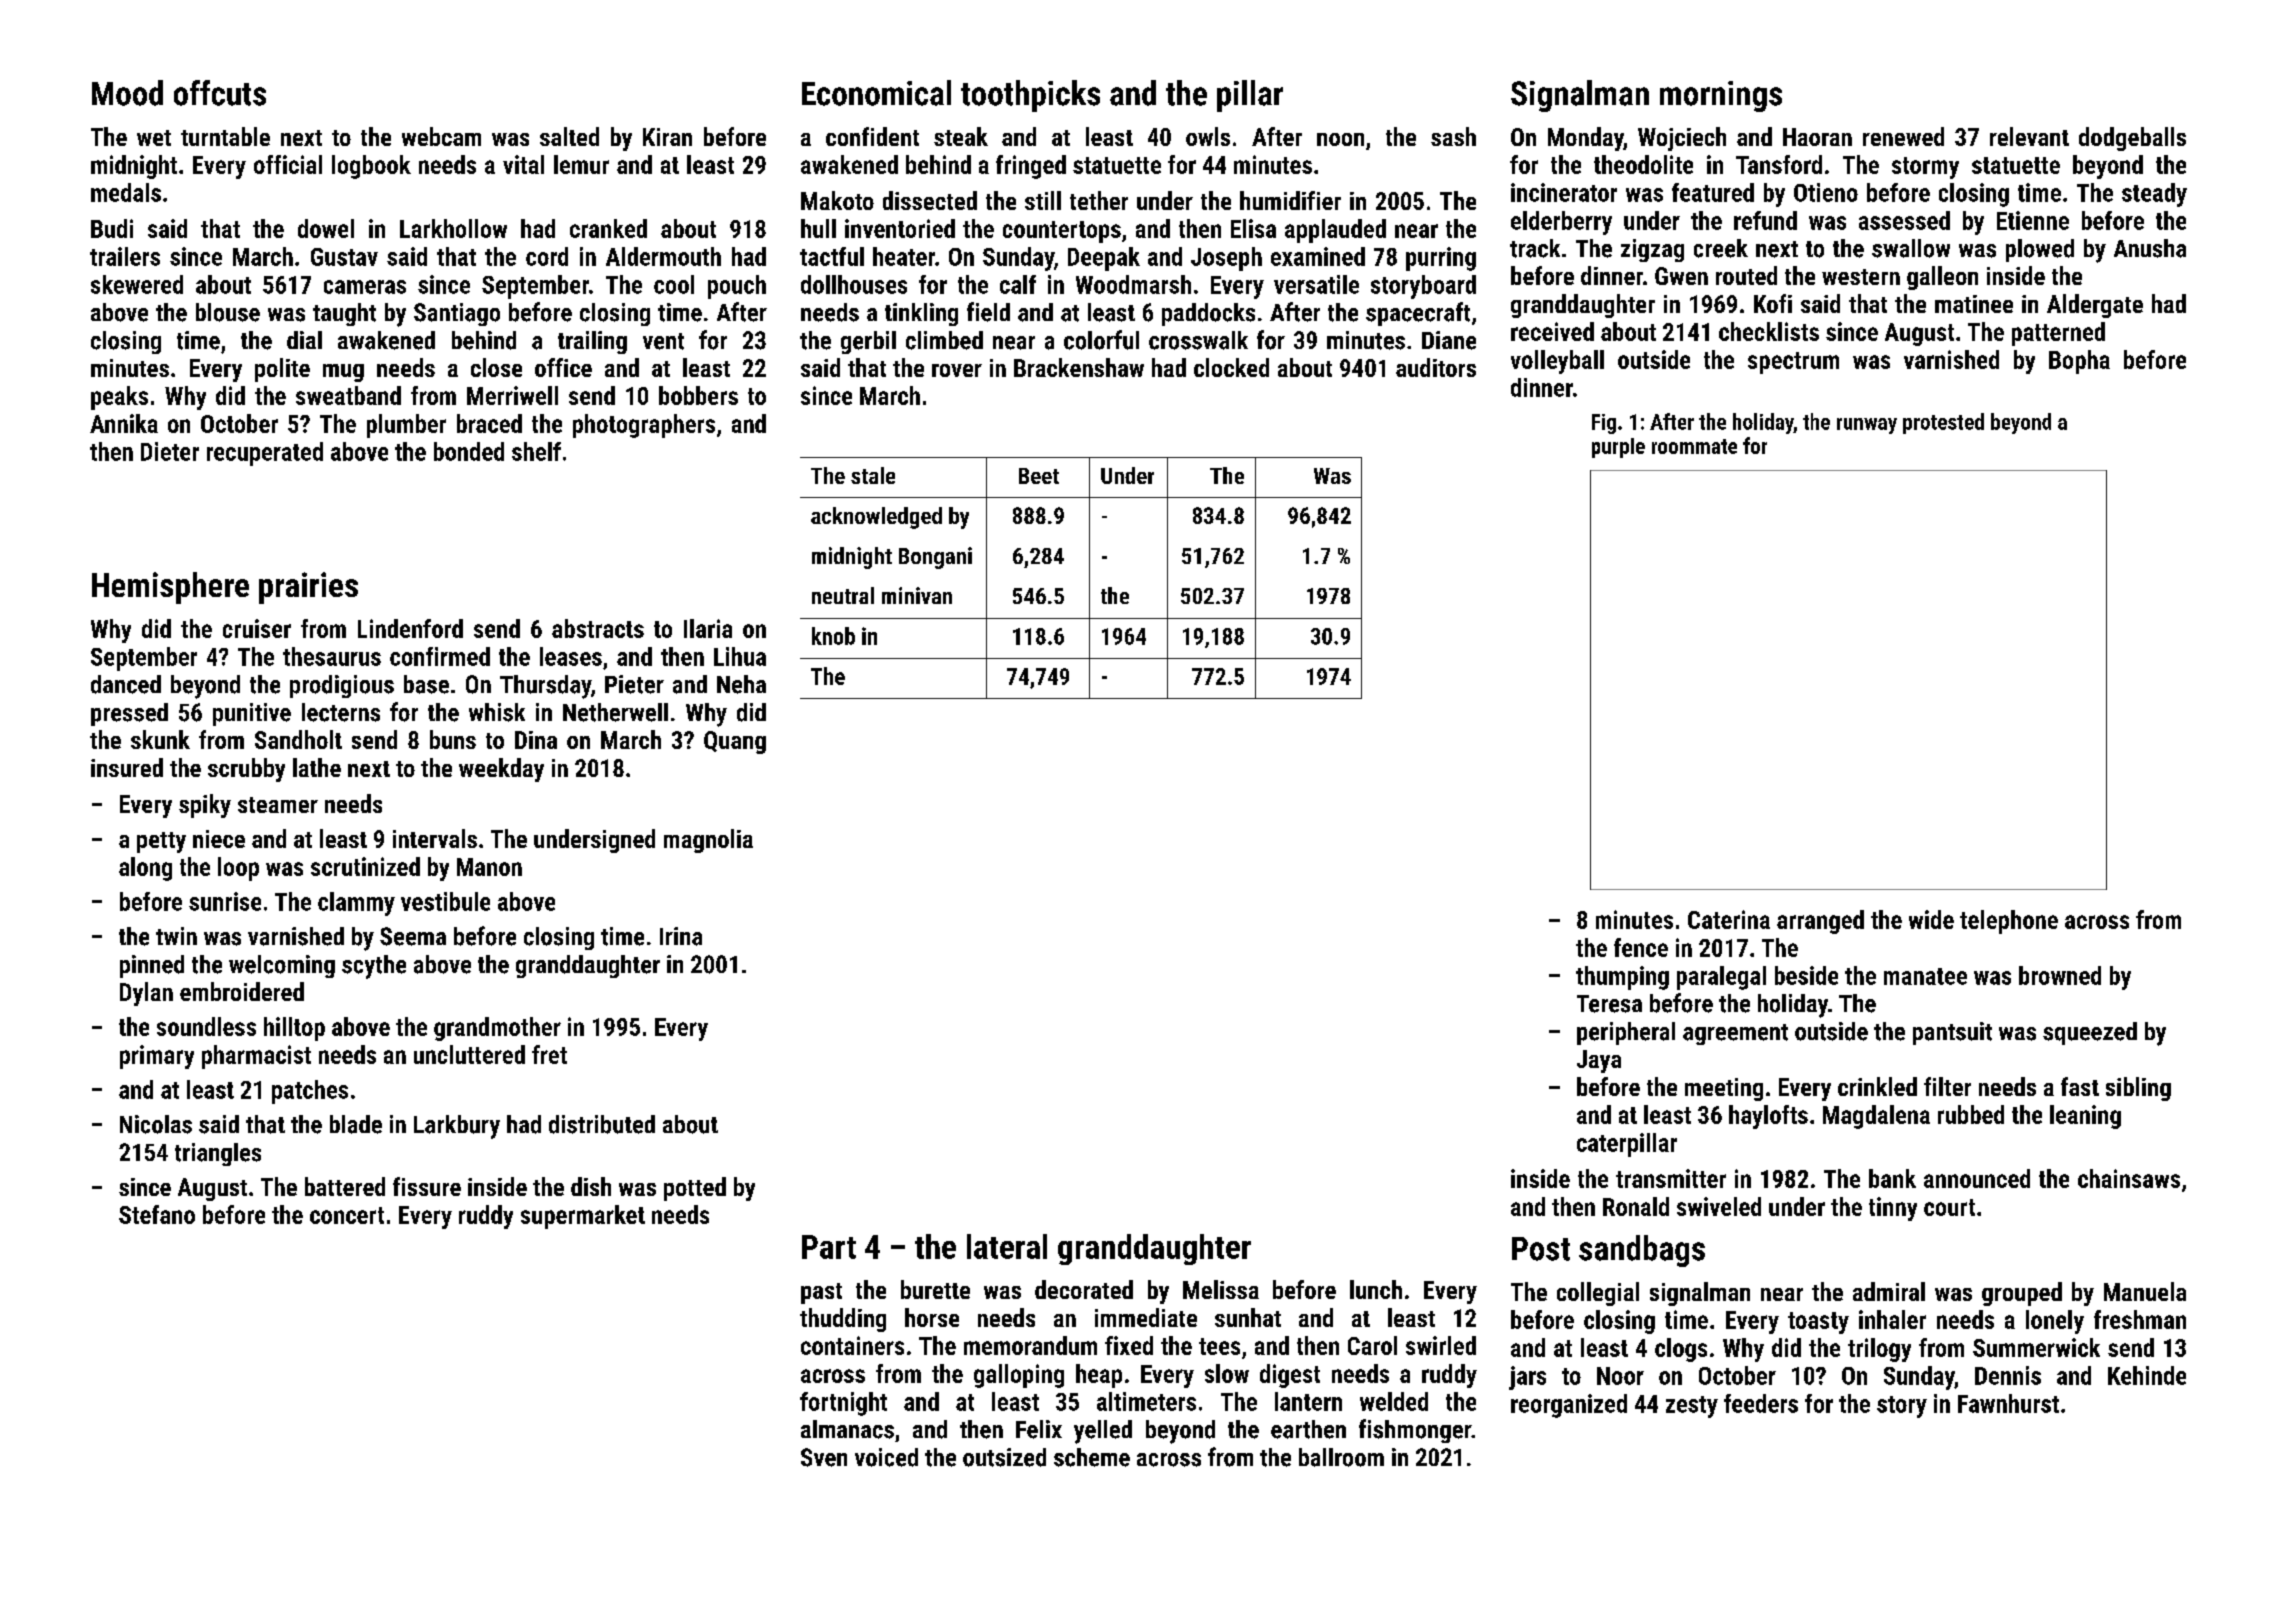  Describe the element at coordinates (876, 93) in the screenshot. I see `Economical` at that location.
